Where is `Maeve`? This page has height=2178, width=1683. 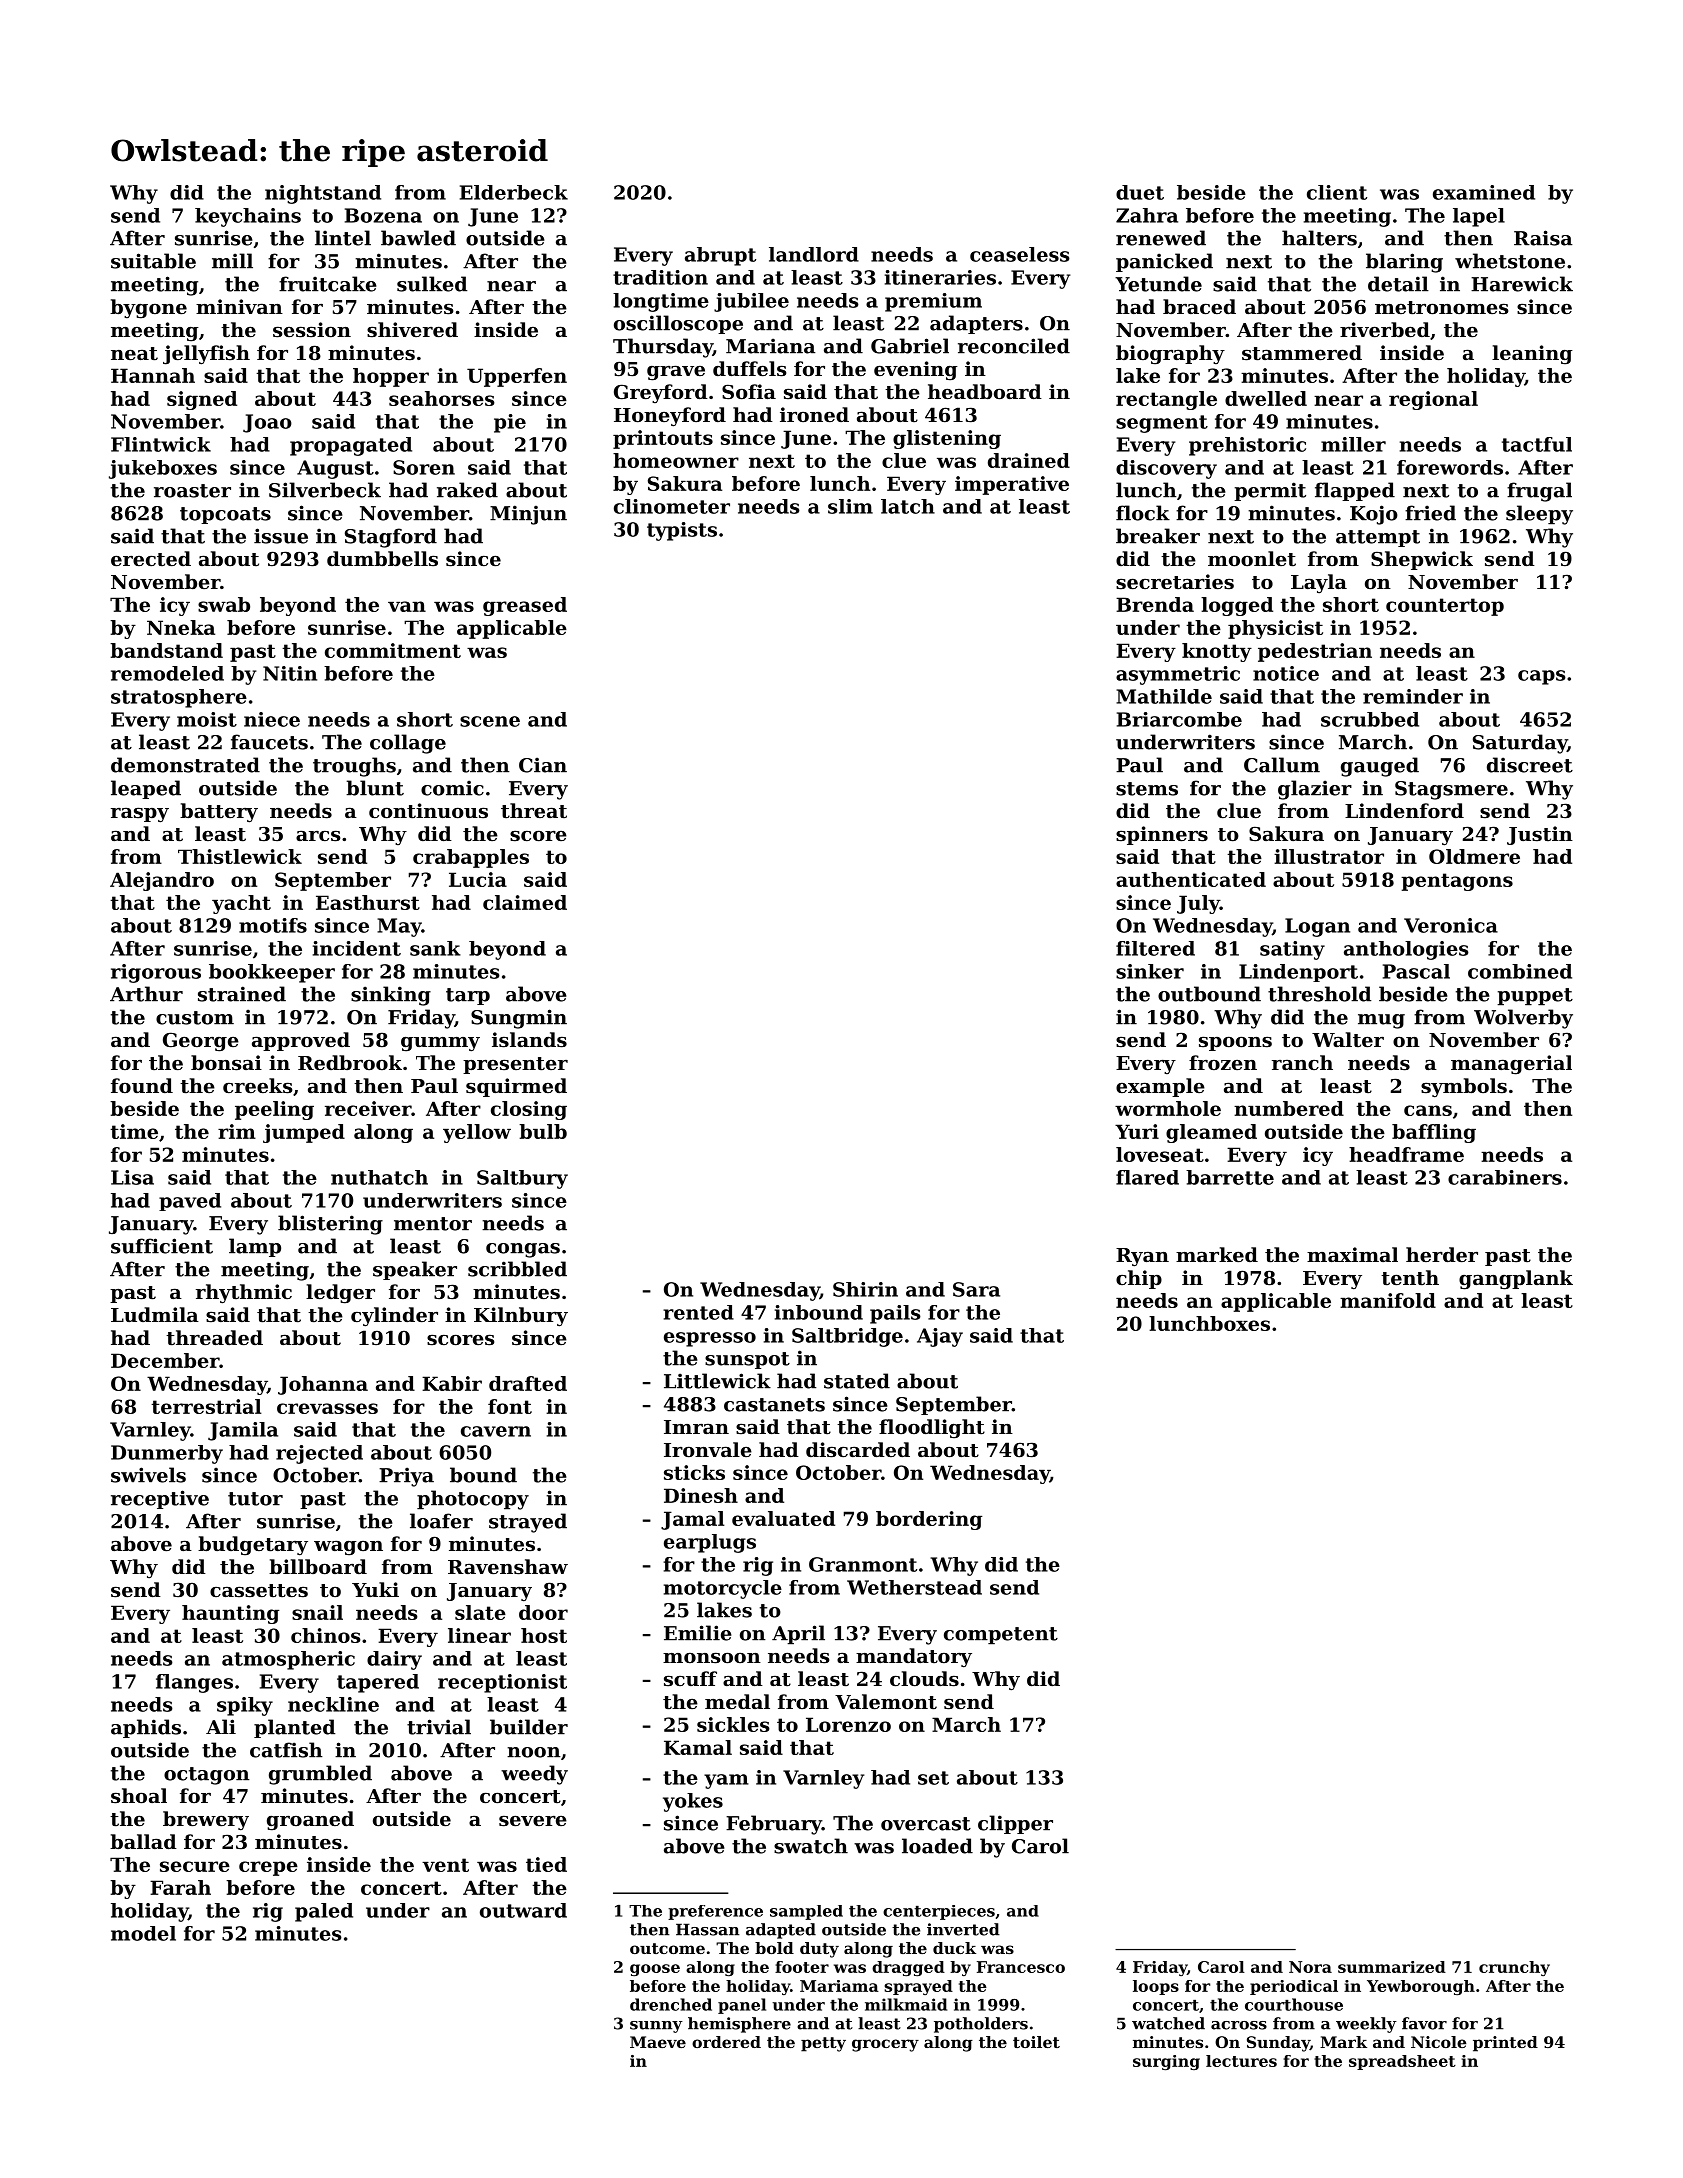 Maeve is located at coordinates (658, 2042).
